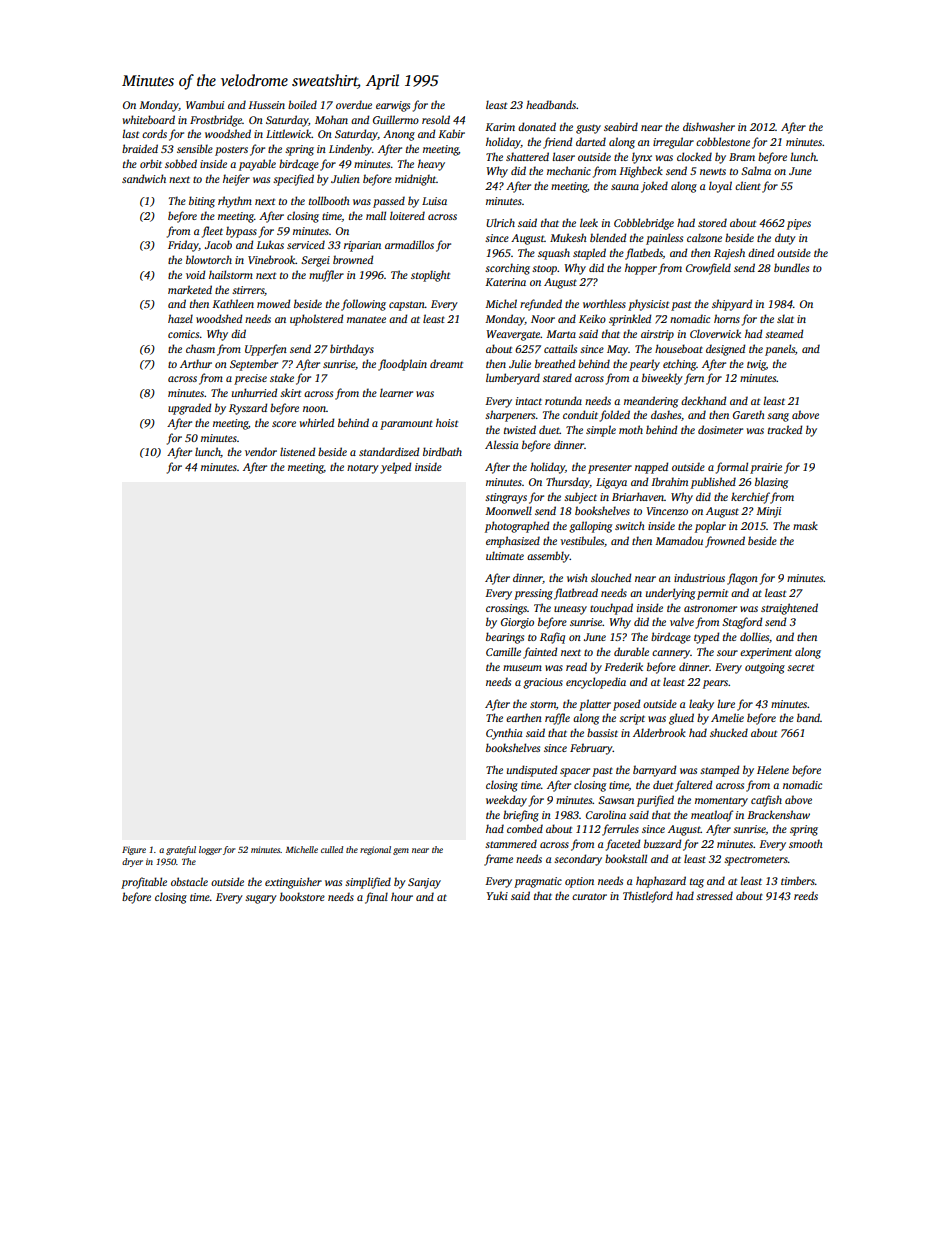 This screenshot has height=1233, width=952. What do you see at coordinates (302, 104) in the screenshot?
I see `boiled` at bounding box center [302, 104].
